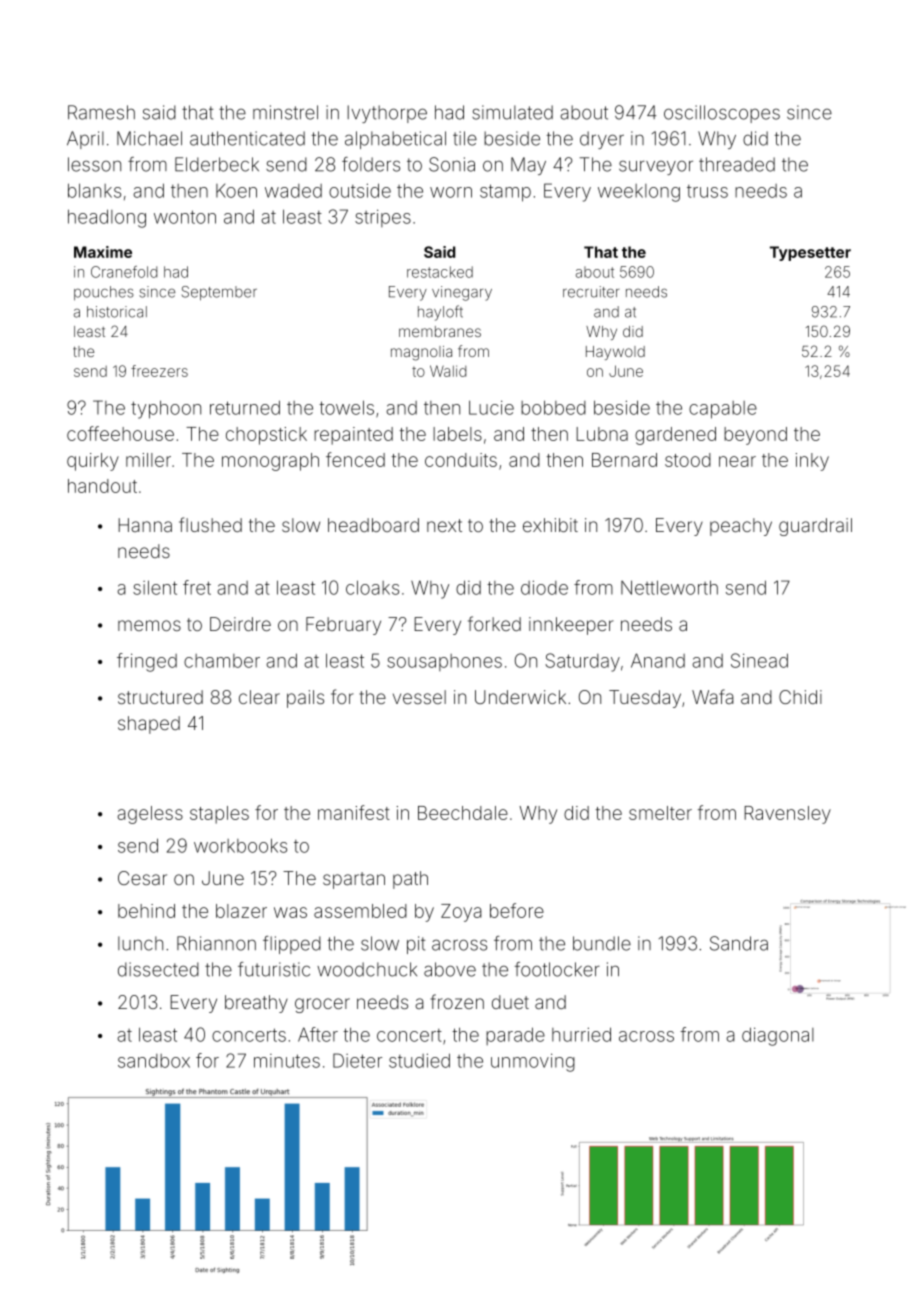  Describe the element at coordinates (491, 407) in the page. I see `Lucie` at that location.
